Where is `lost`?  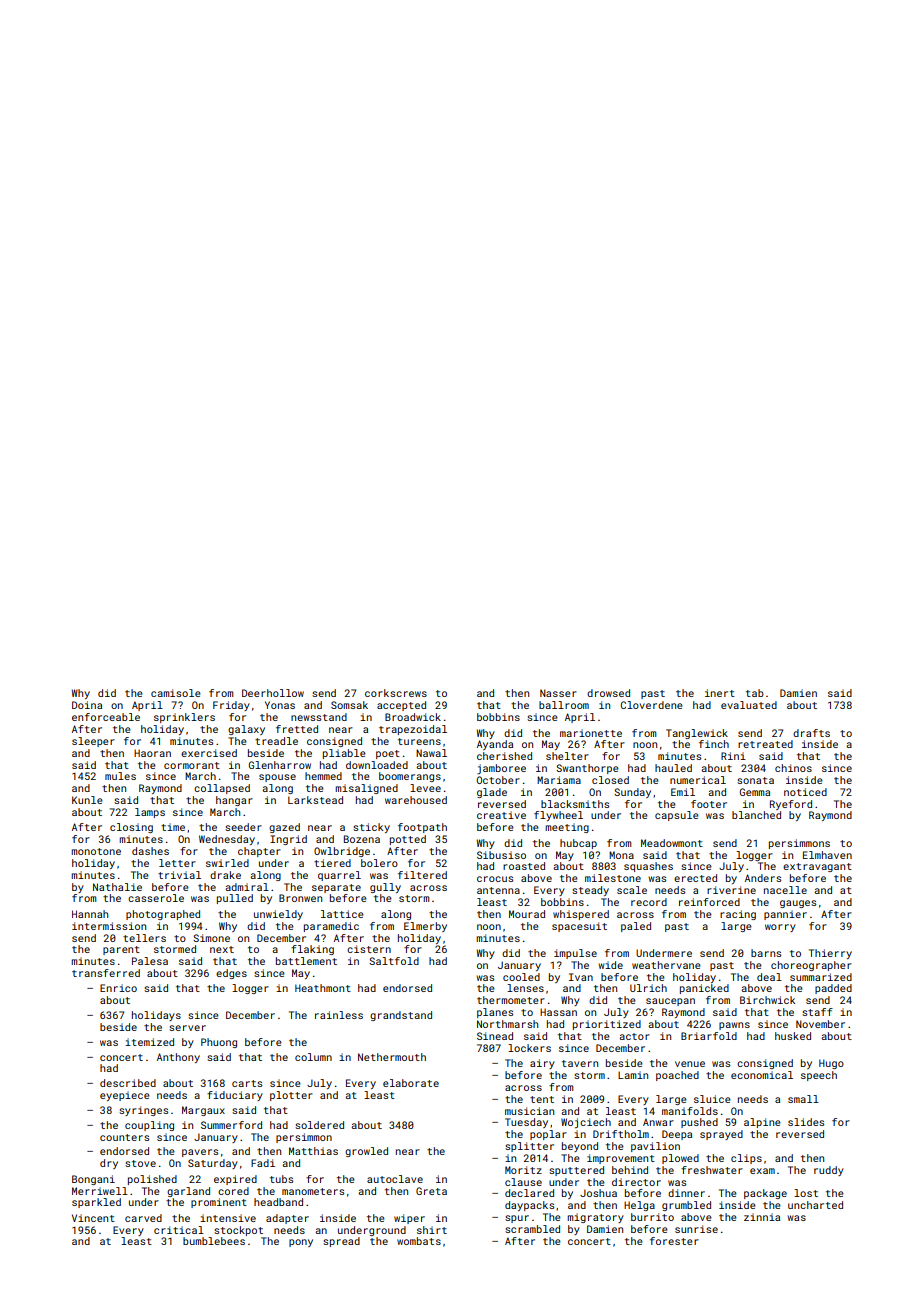
lost is located at coordinates (806, 1193).
